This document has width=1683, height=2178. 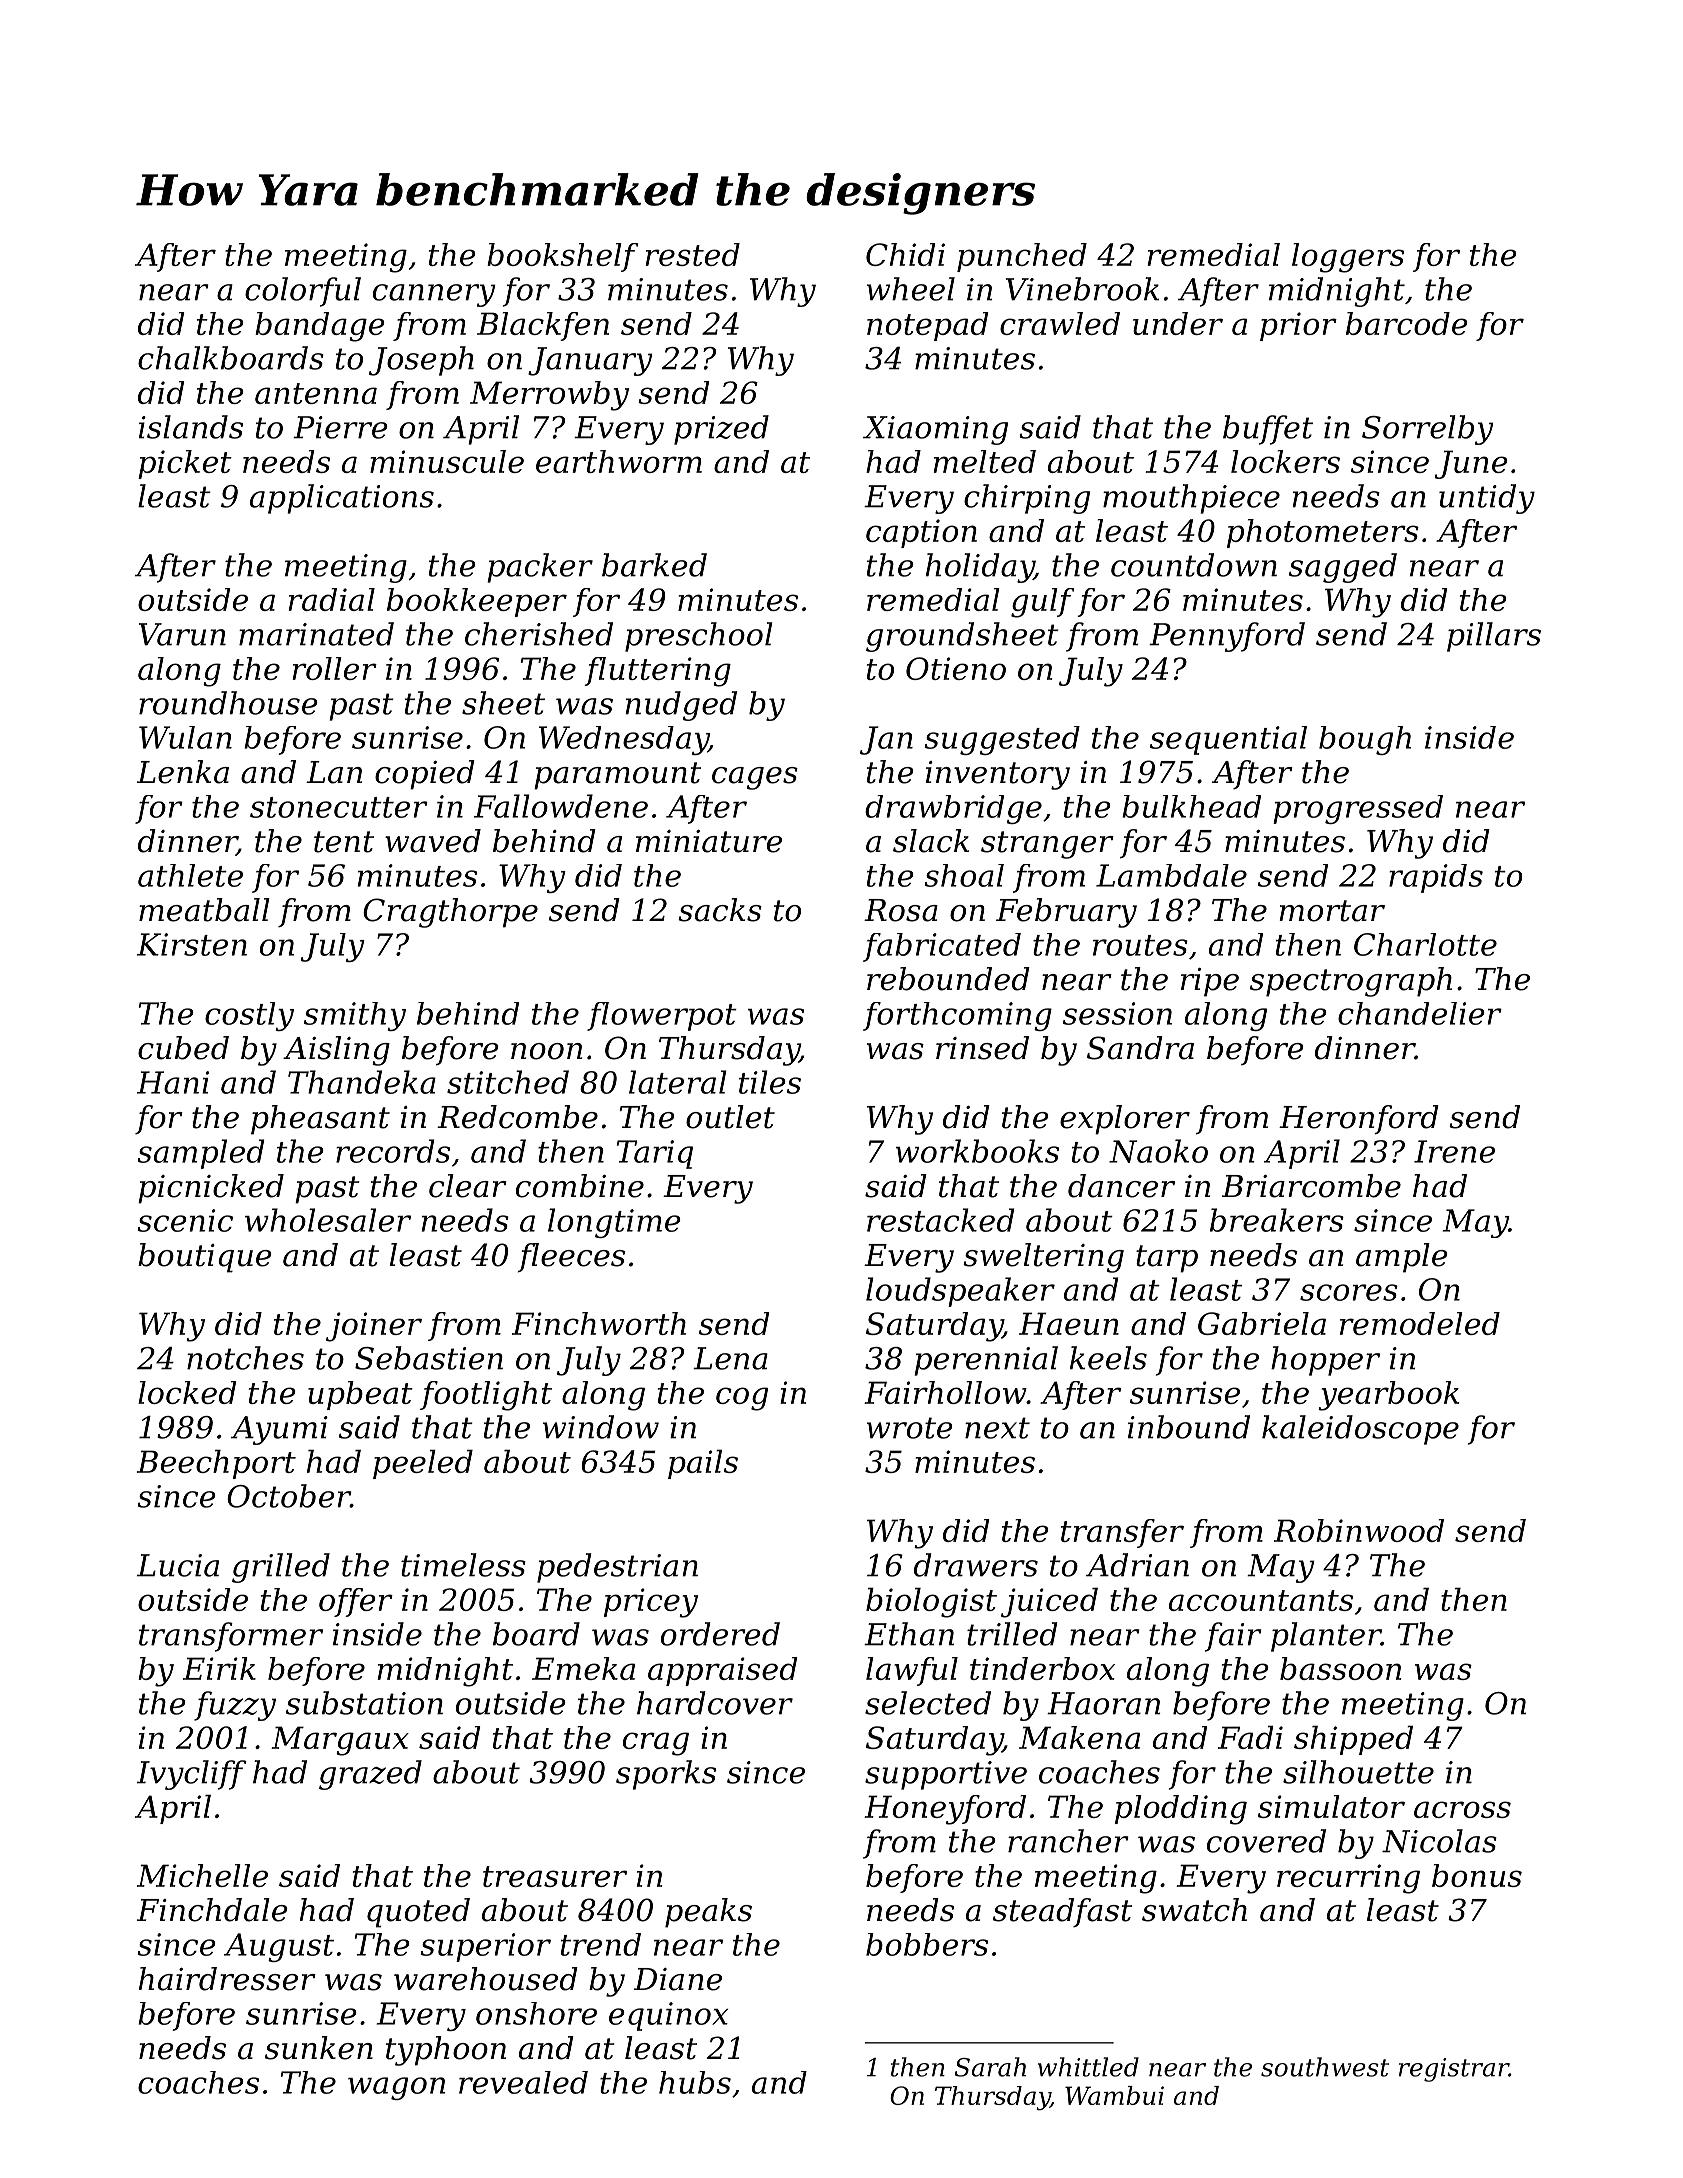 What do you see at coordinates (374, 1327) in the document?
I see `joiner` at bounding box center [374, 1327].
